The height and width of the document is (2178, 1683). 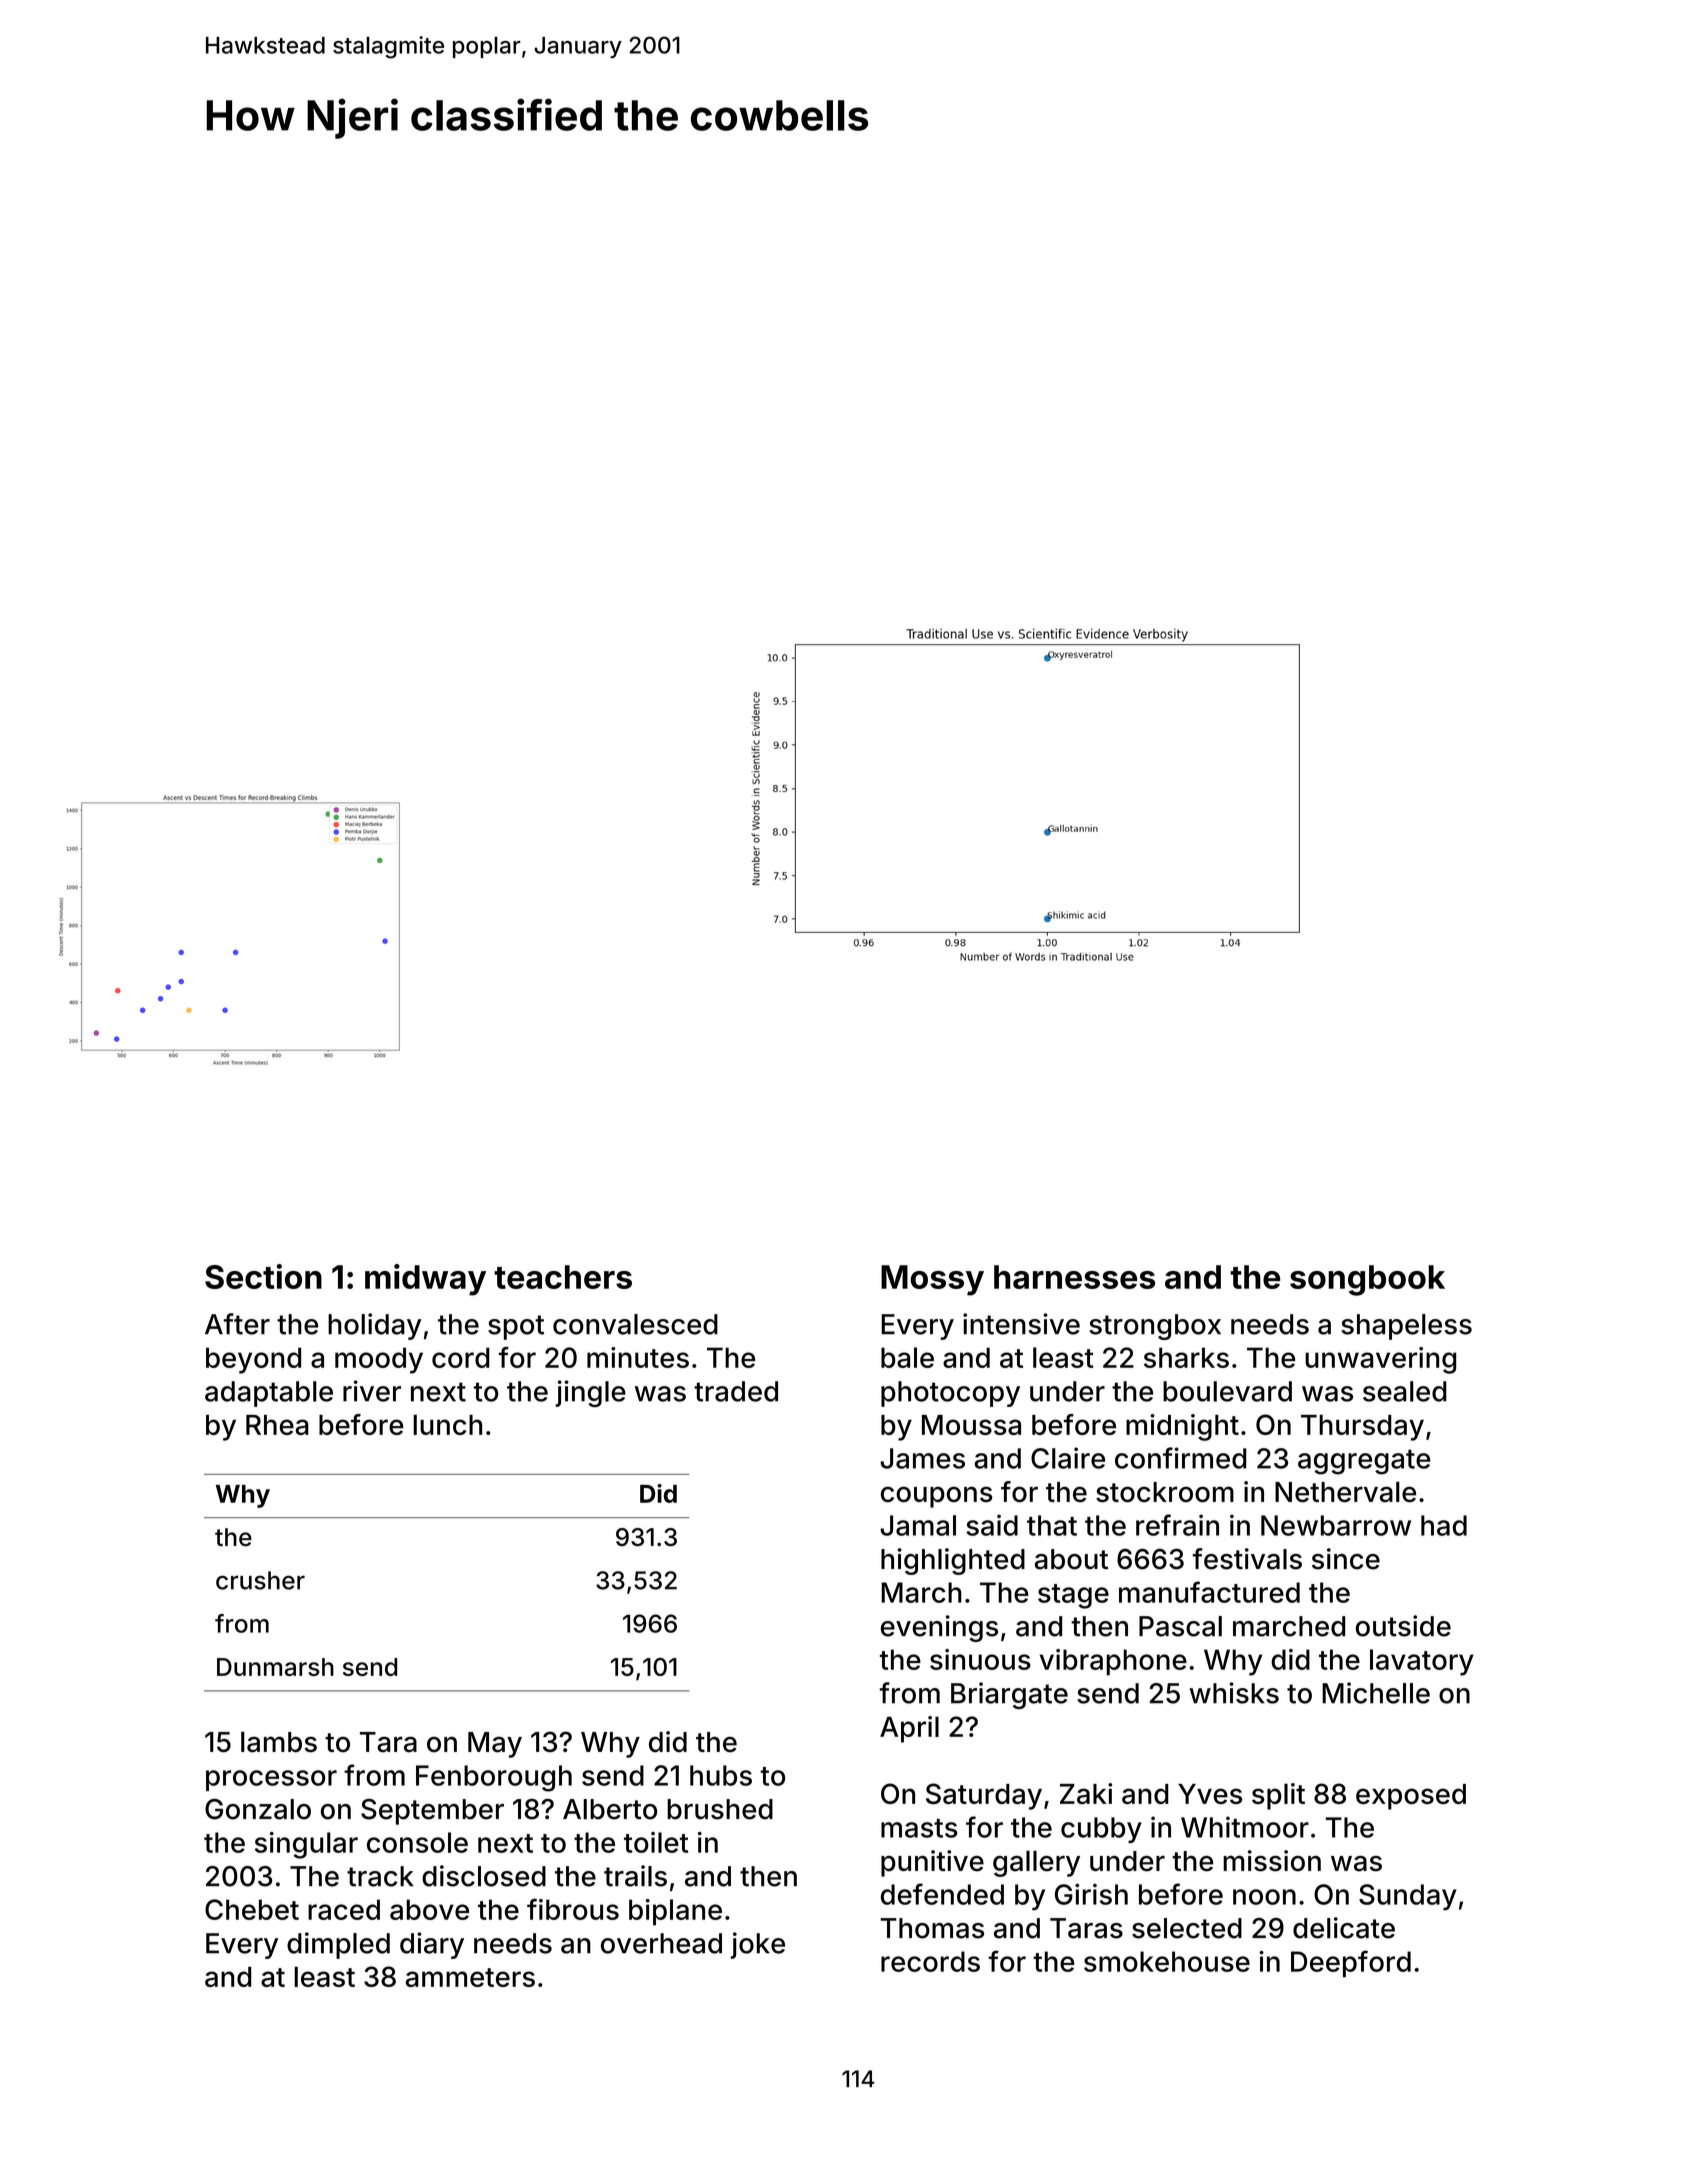 What do you see at coordinates (939, 1628) in the document?
I see `evenings` at bounding box center [939, 1628].
